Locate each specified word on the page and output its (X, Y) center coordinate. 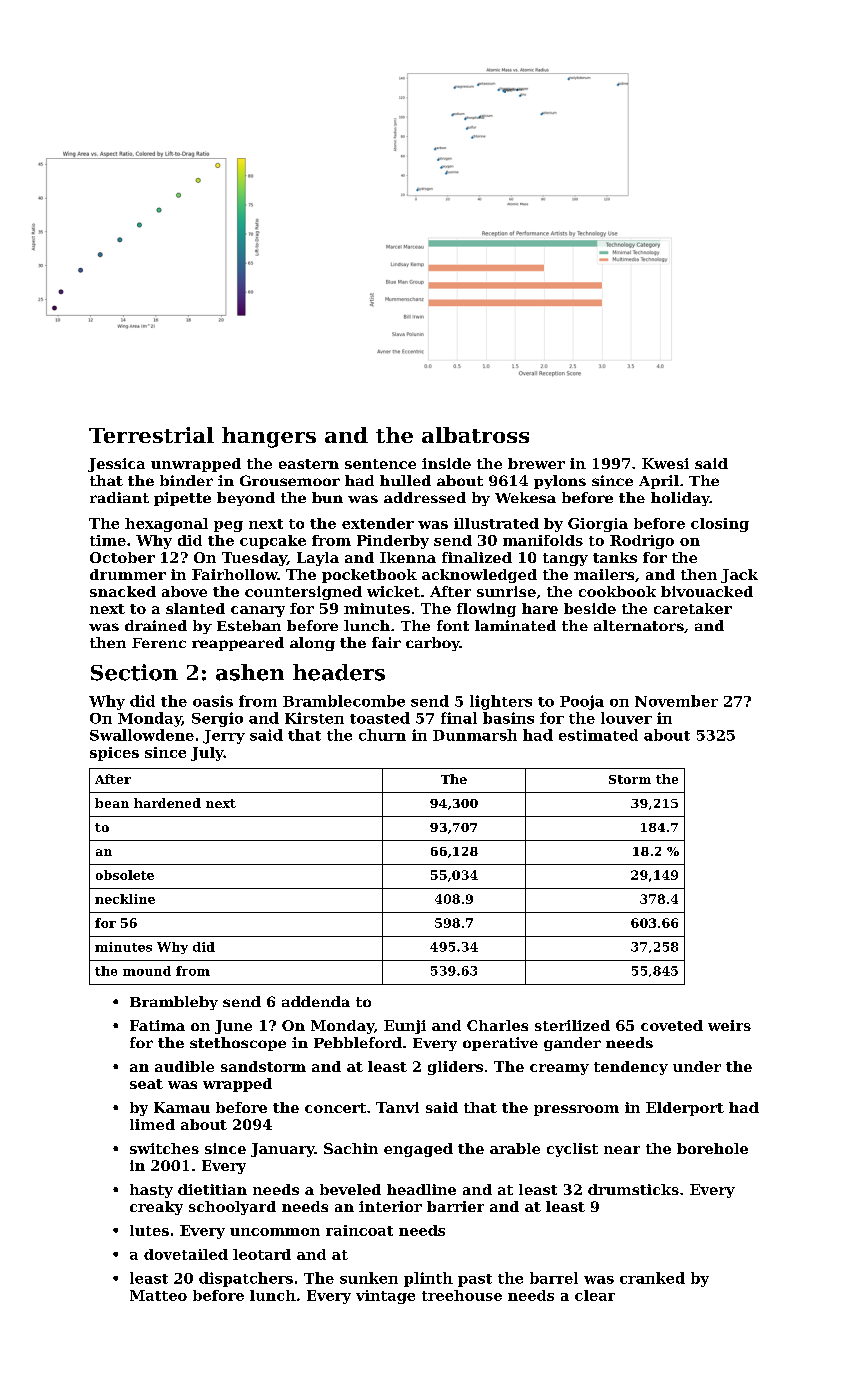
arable (515, 1148)
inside (446, 463)
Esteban (249, 625)
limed (152, 1124)
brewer (536, 463)
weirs (729, 1025)
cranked (652, 1278)
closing (720, 525)
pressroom (576, 1110)
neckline (125, 899)
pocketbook (369, 576)
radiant (119, 497)
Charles (497, 1025)
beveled (350, 1189)
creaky (156, 1208)
